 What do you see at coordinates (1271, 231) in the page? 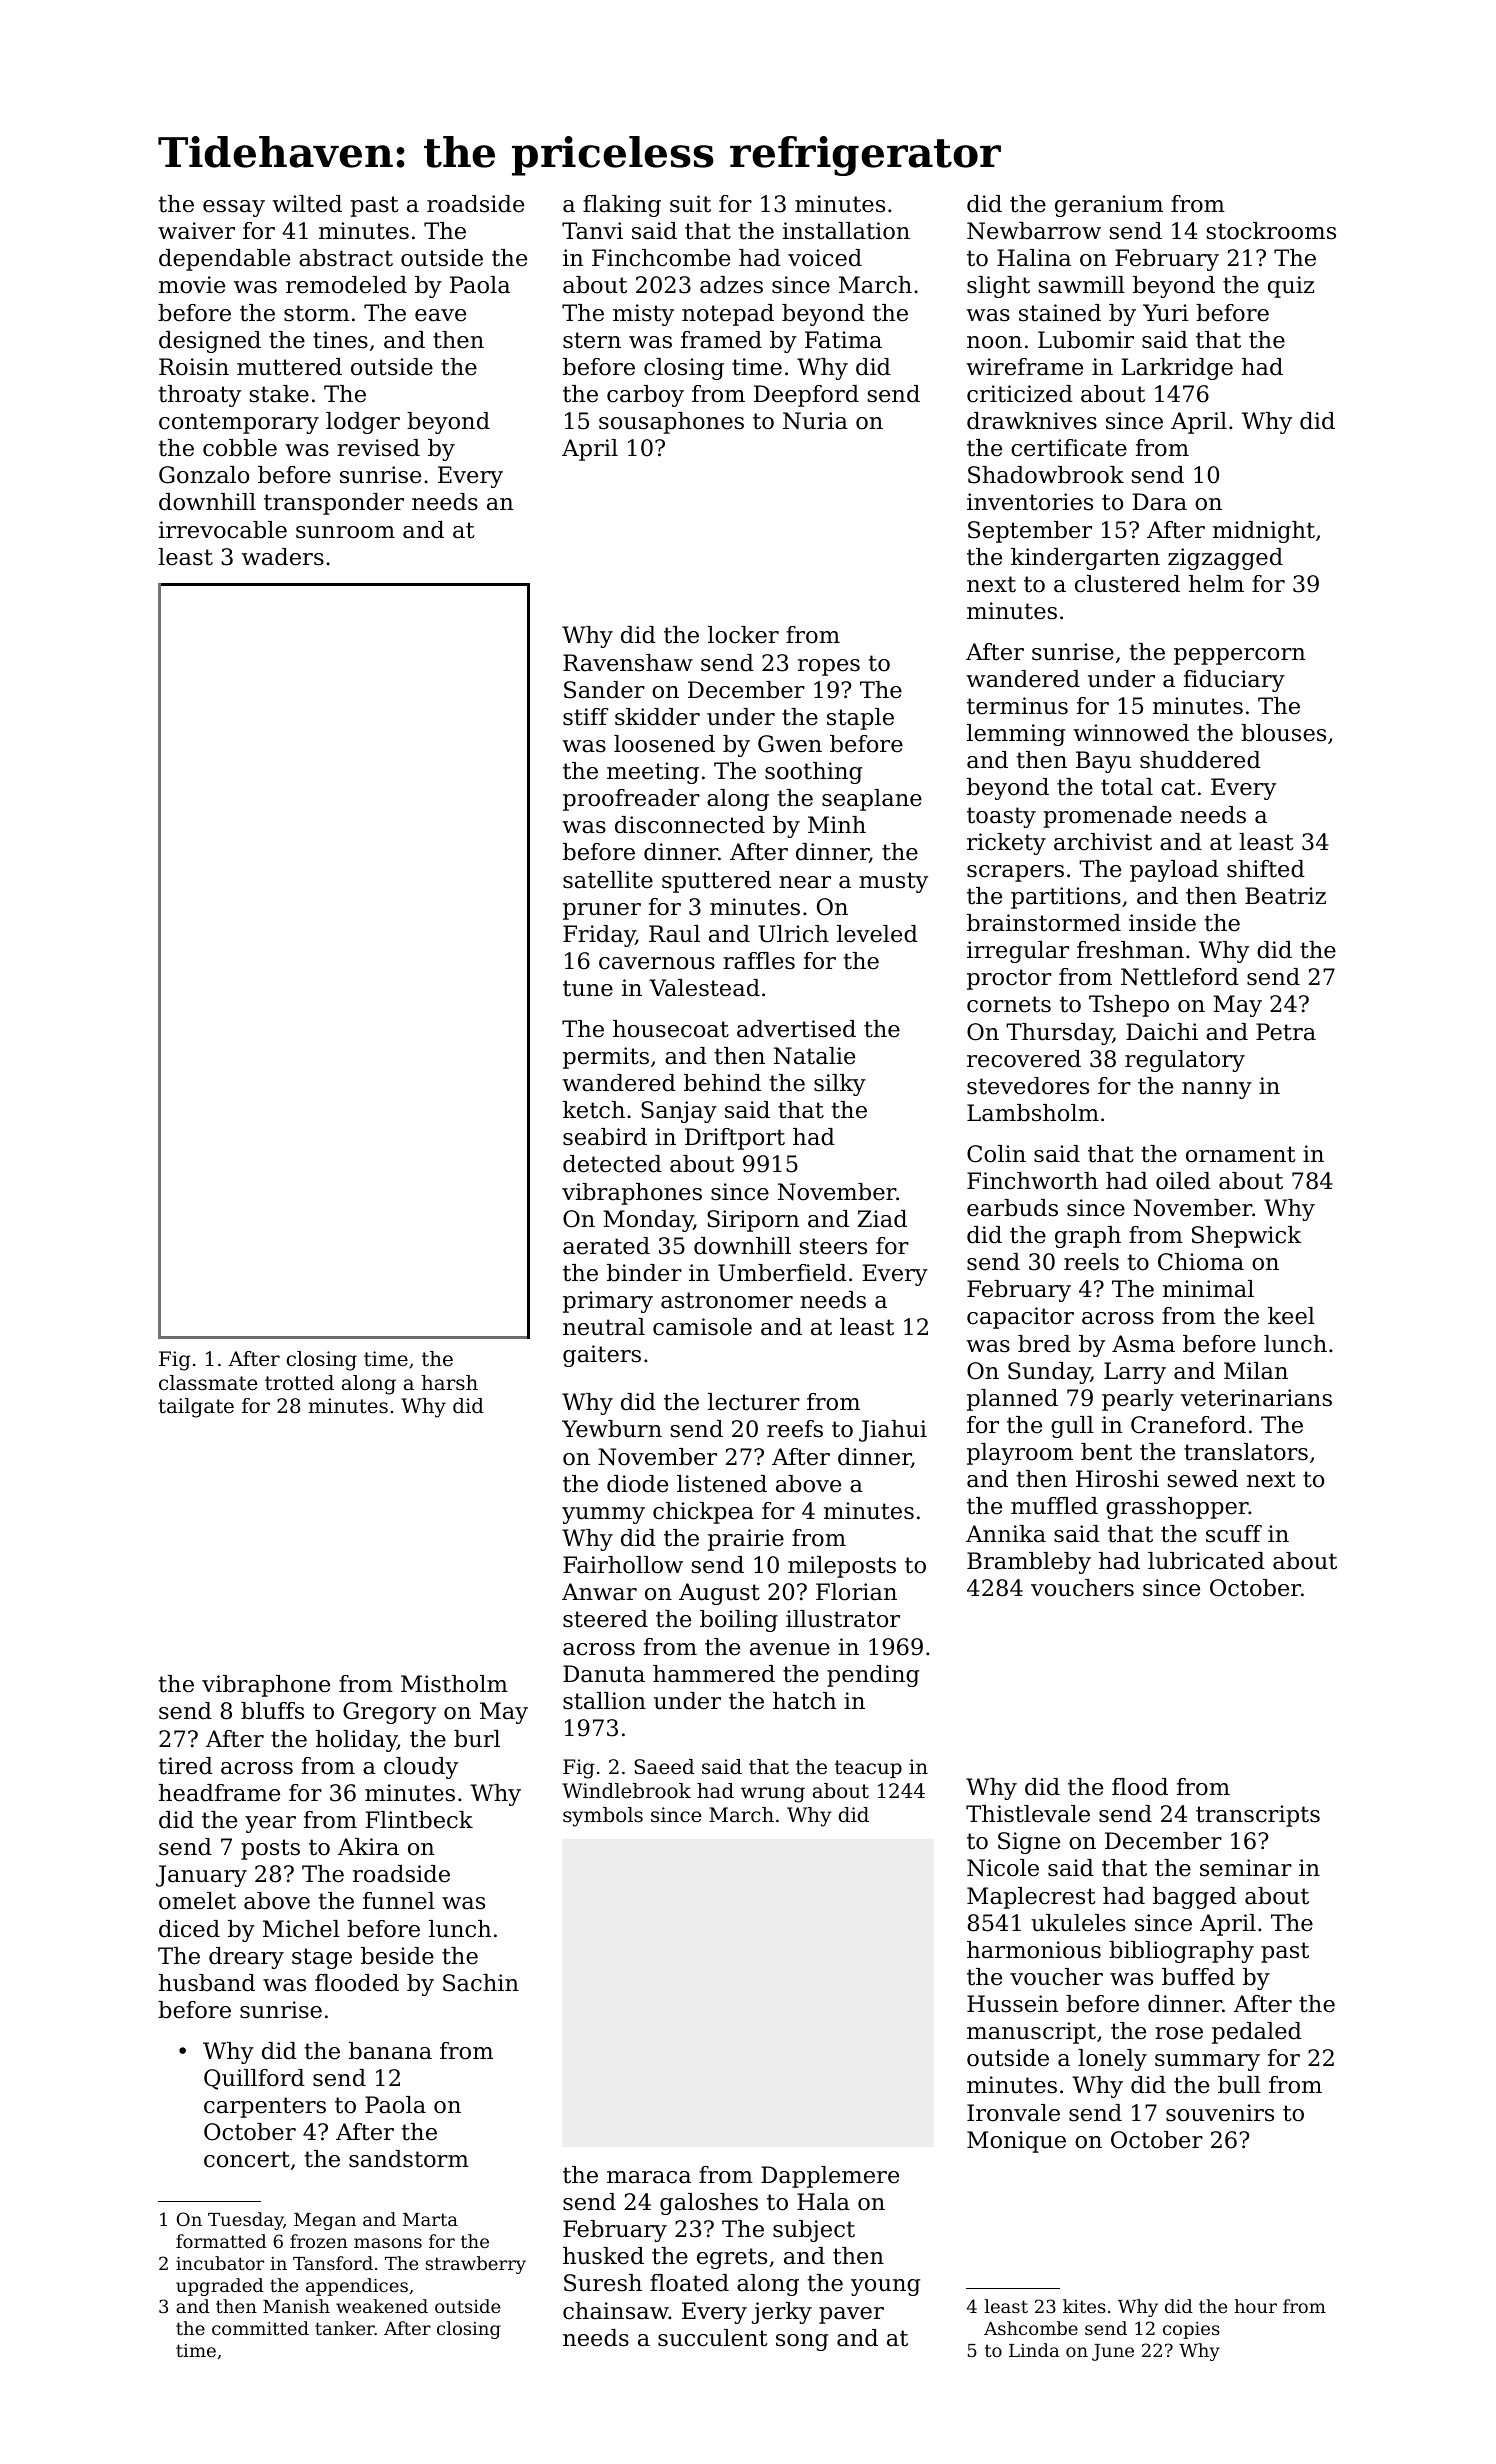
I see `stockrooms` at bounding box center [1271, 231].
